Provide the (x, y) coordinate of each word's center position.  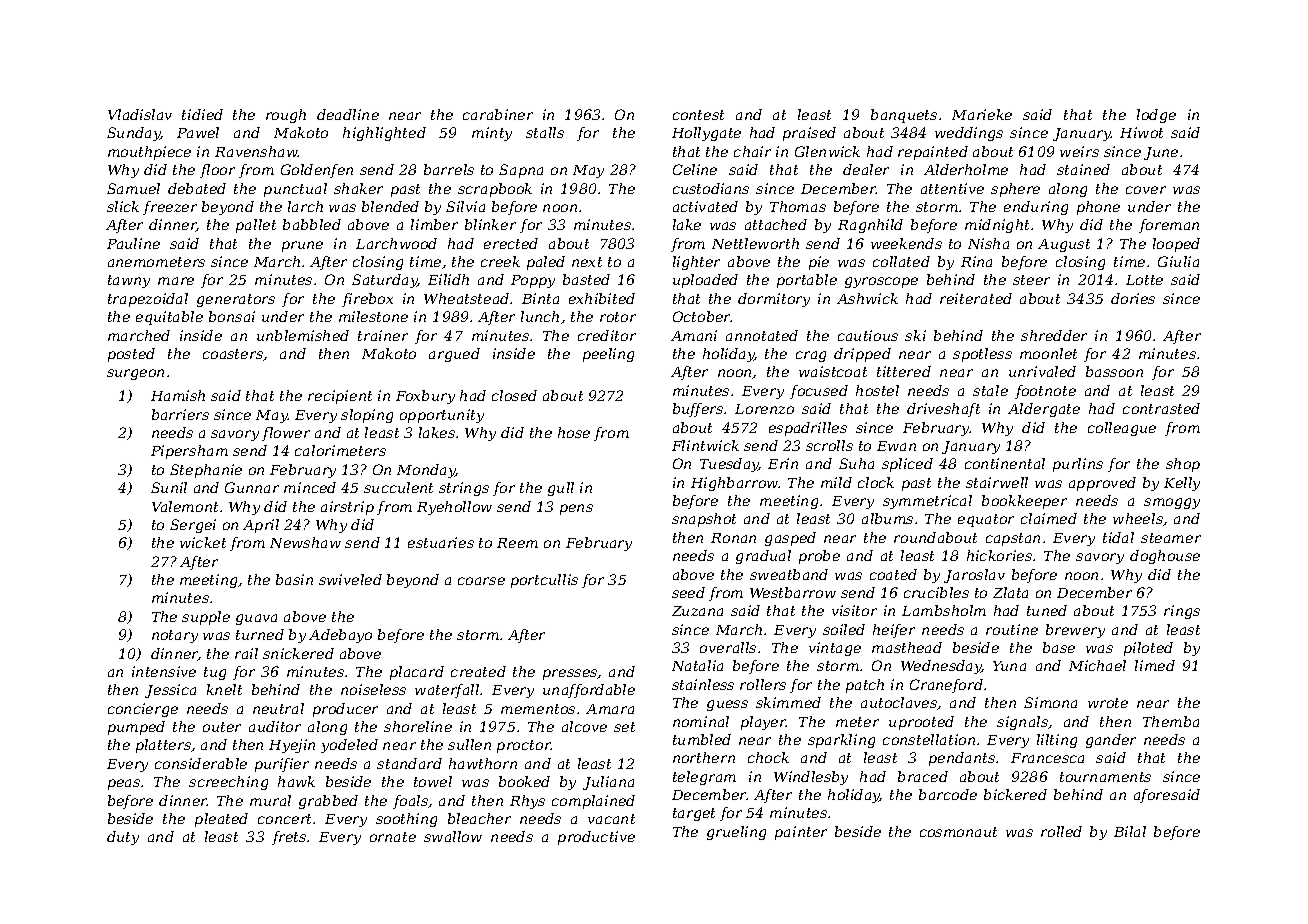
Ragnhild (870, 226)
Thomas (798, 206)
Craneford (946, 686)
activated (705, 206)
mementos (538, 709)
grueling (736, 833)
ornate (393, 837)
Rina (976, 261)
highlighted (384, 134)
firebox (367, 300)
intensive (164, 671)
